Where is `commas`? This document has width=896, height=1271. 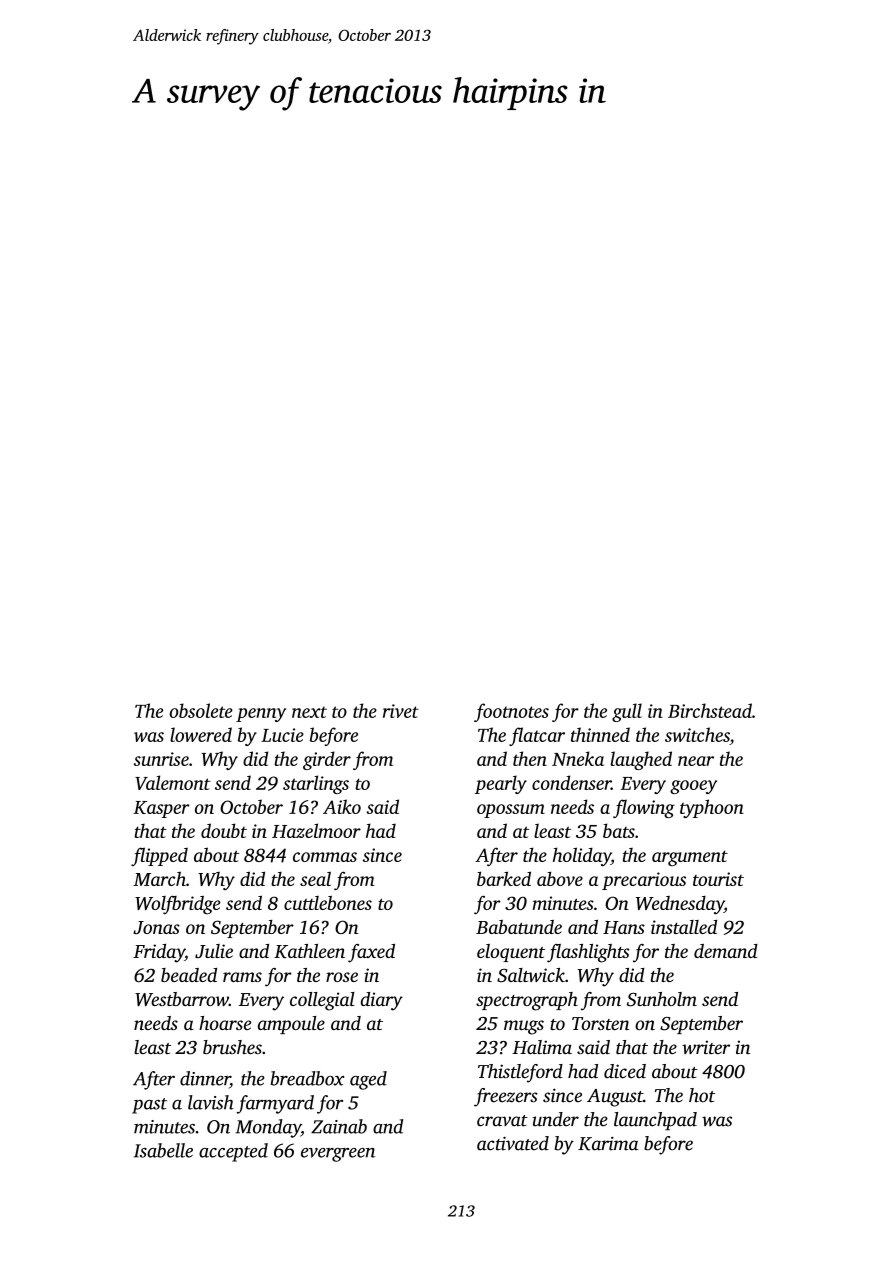 commas is located at coordinates (325, 857).
